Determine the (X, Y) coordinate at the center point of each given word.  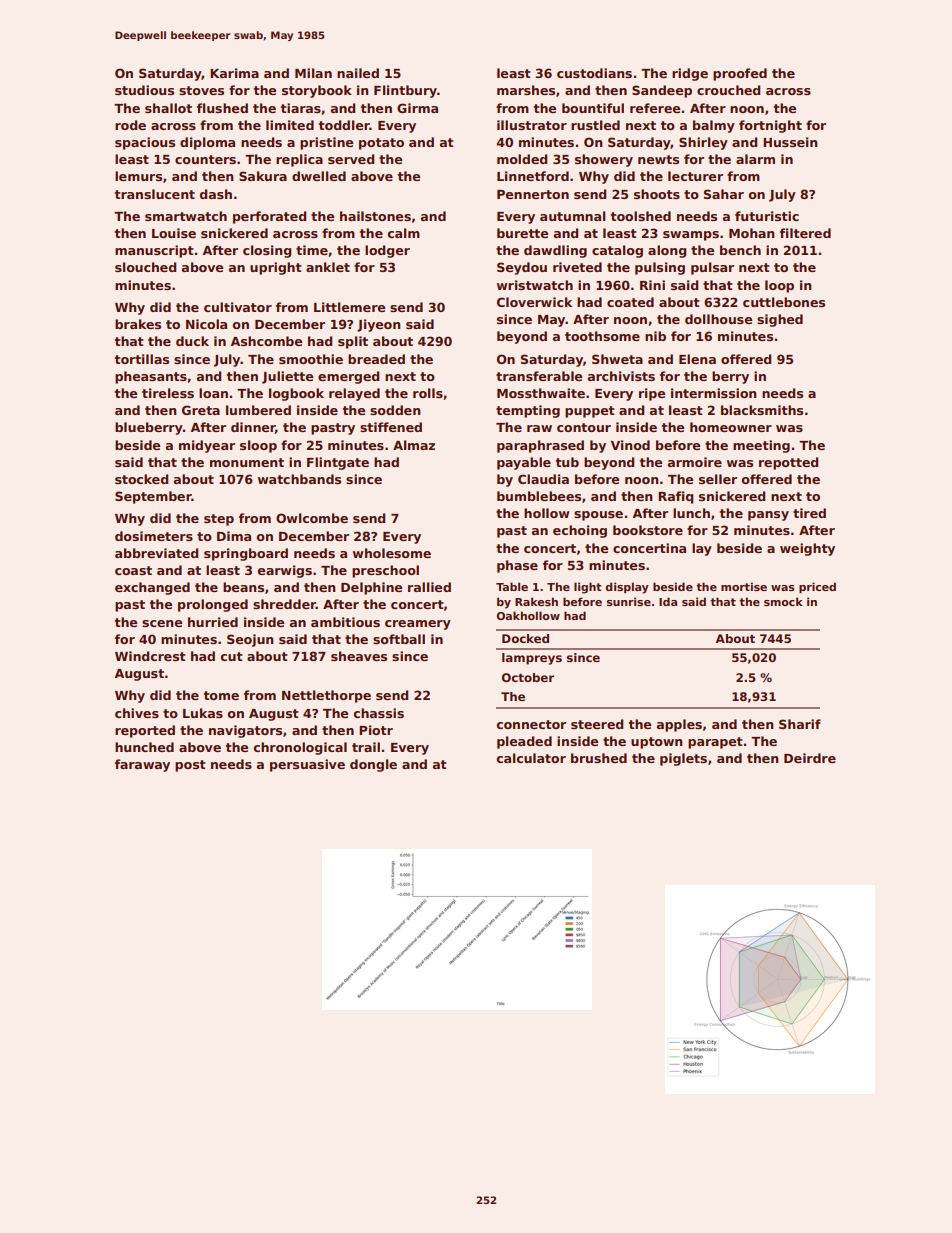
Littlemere (349, 307)
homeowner (731, 427)
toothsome (602, 336)
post (190, 766)
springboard (246, 554)
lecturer (695, 176)
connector (531, 724)
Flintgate (338, 463)
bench (740, 250)
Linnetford (533, 176)
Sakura (263, 176)
